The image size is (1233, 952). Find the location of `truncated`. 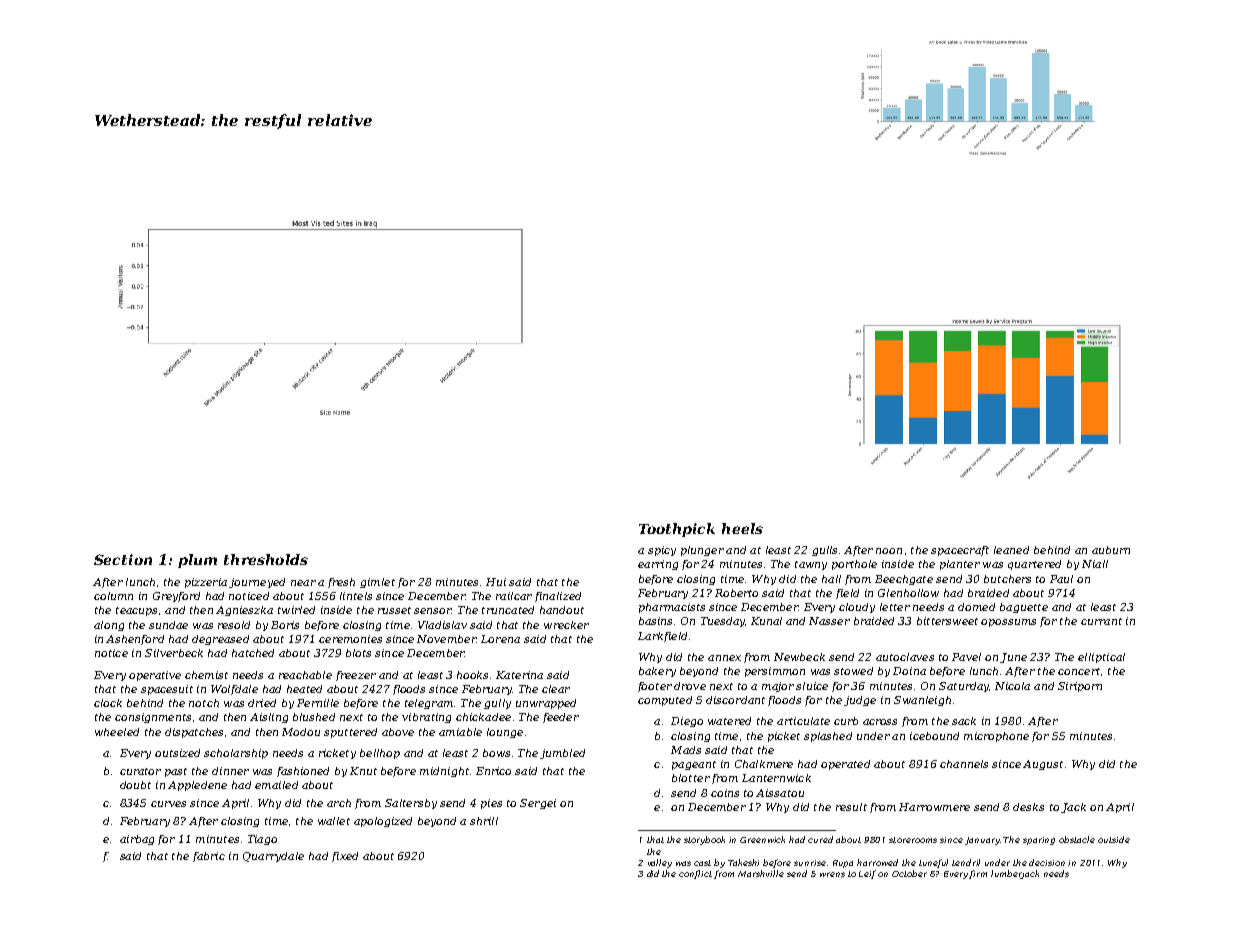

truncated is located at coordinates (508, 610).
